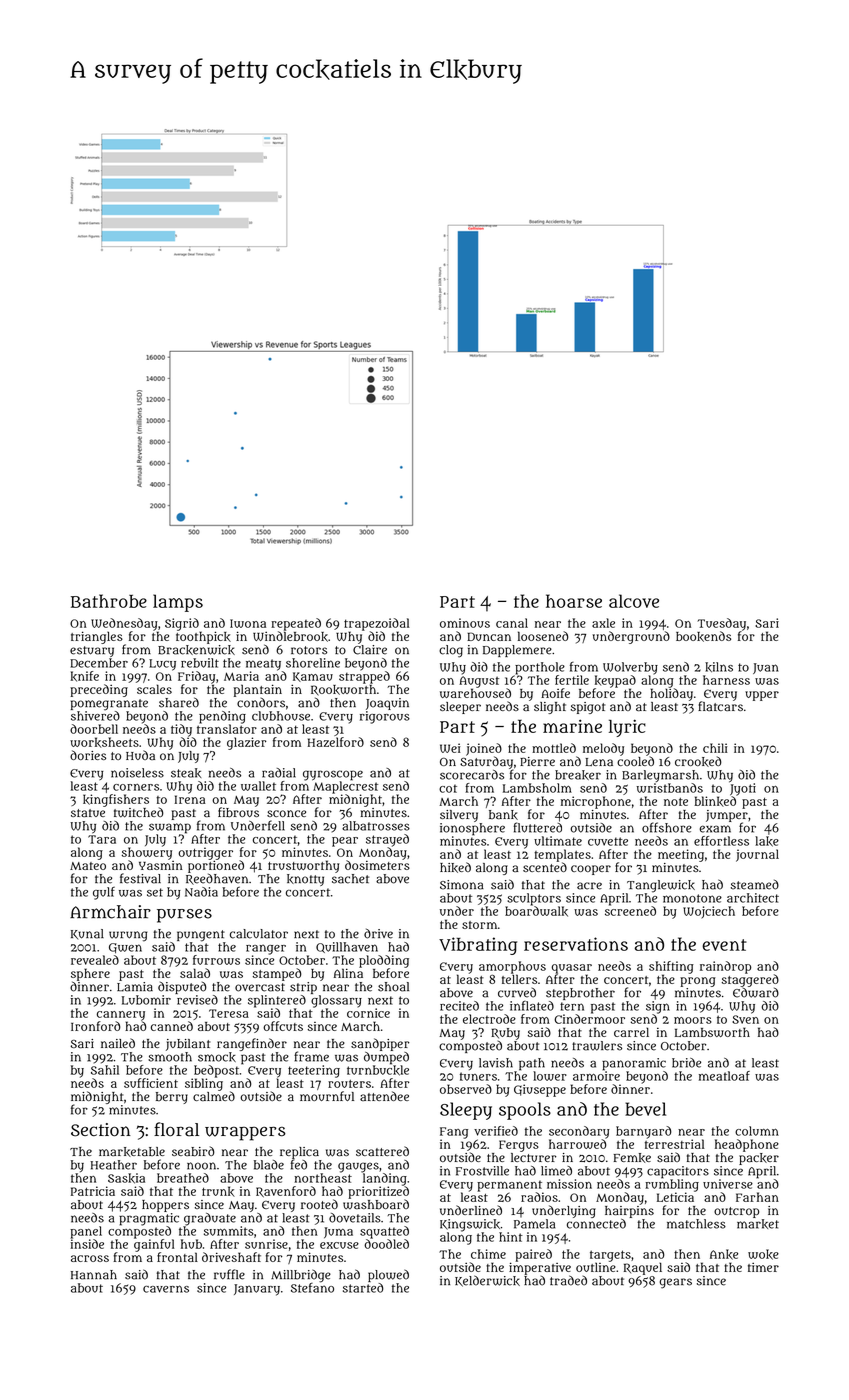  Describe the element at coordinates (459, 816) in the document. I see `silvery` at that location.
